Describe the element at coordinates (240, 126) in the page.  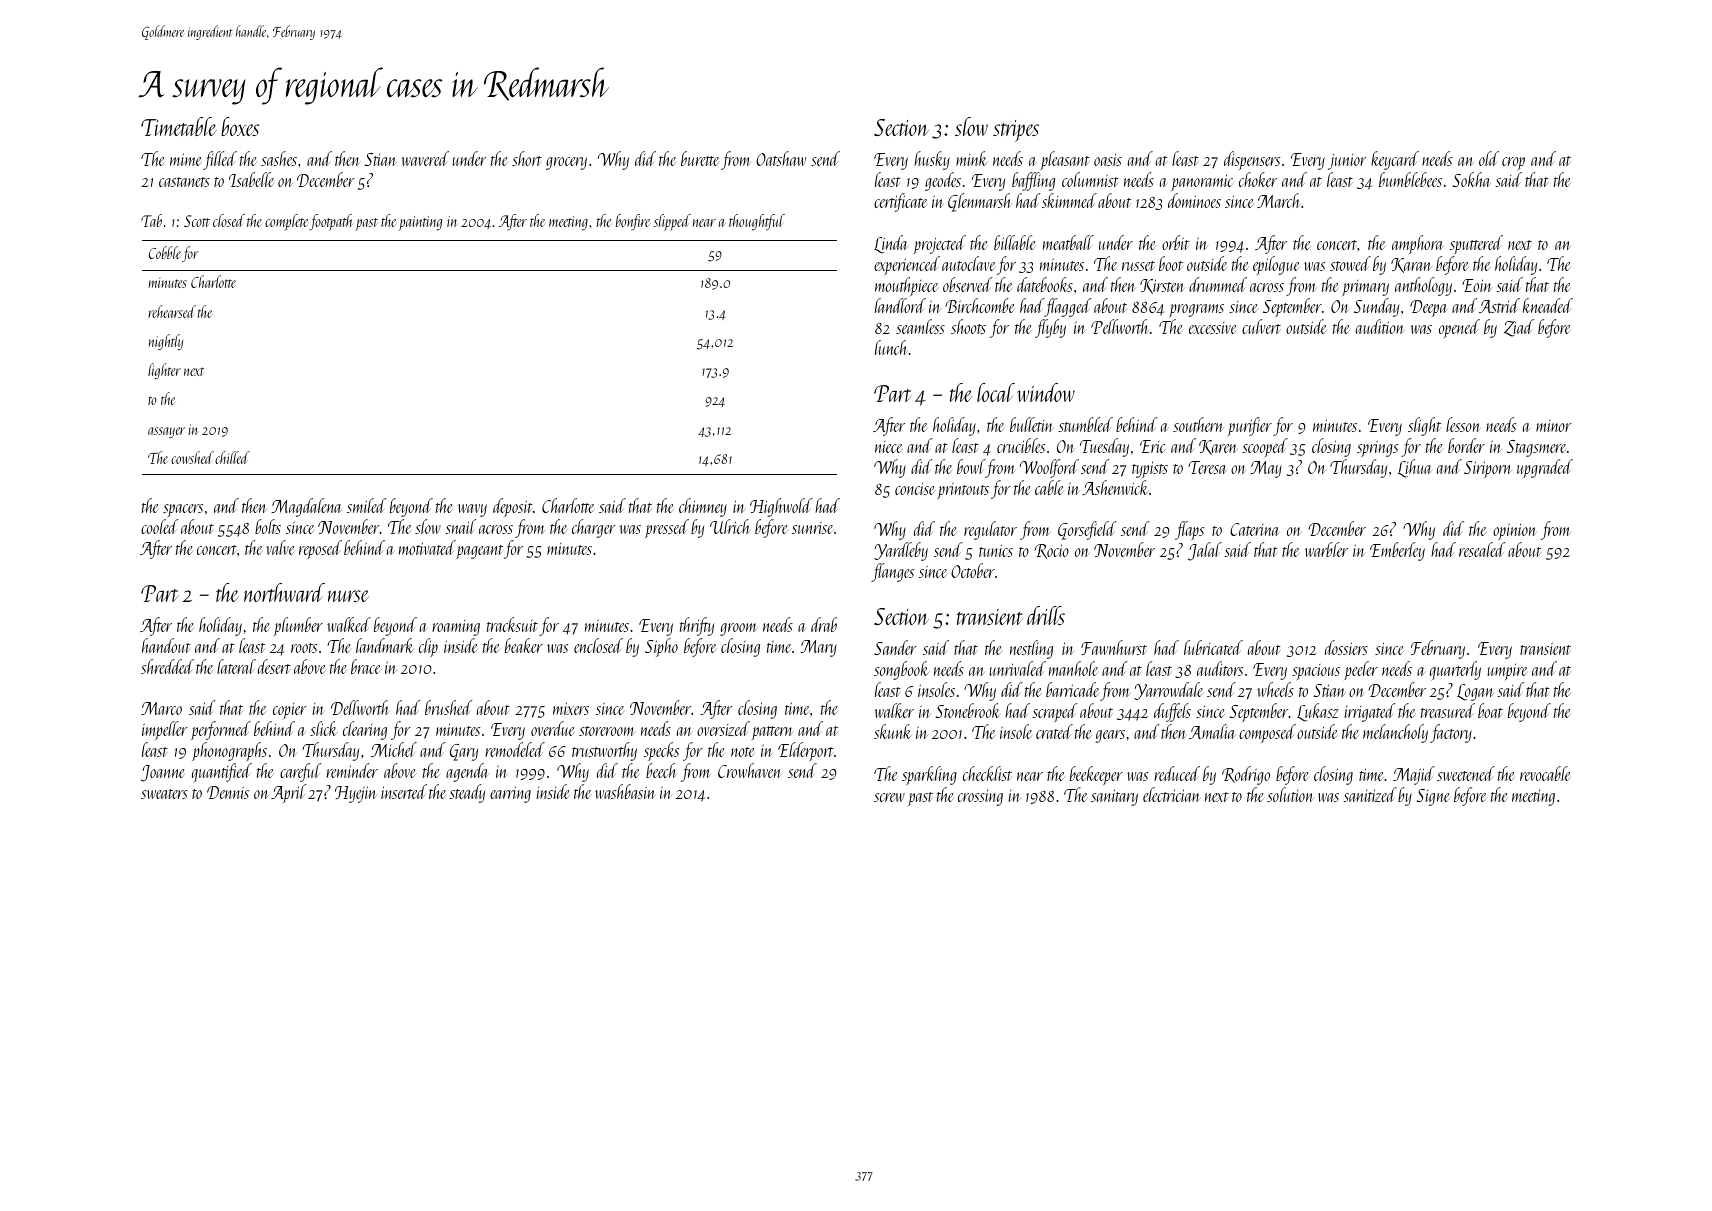
I see `boxes` at that location.
